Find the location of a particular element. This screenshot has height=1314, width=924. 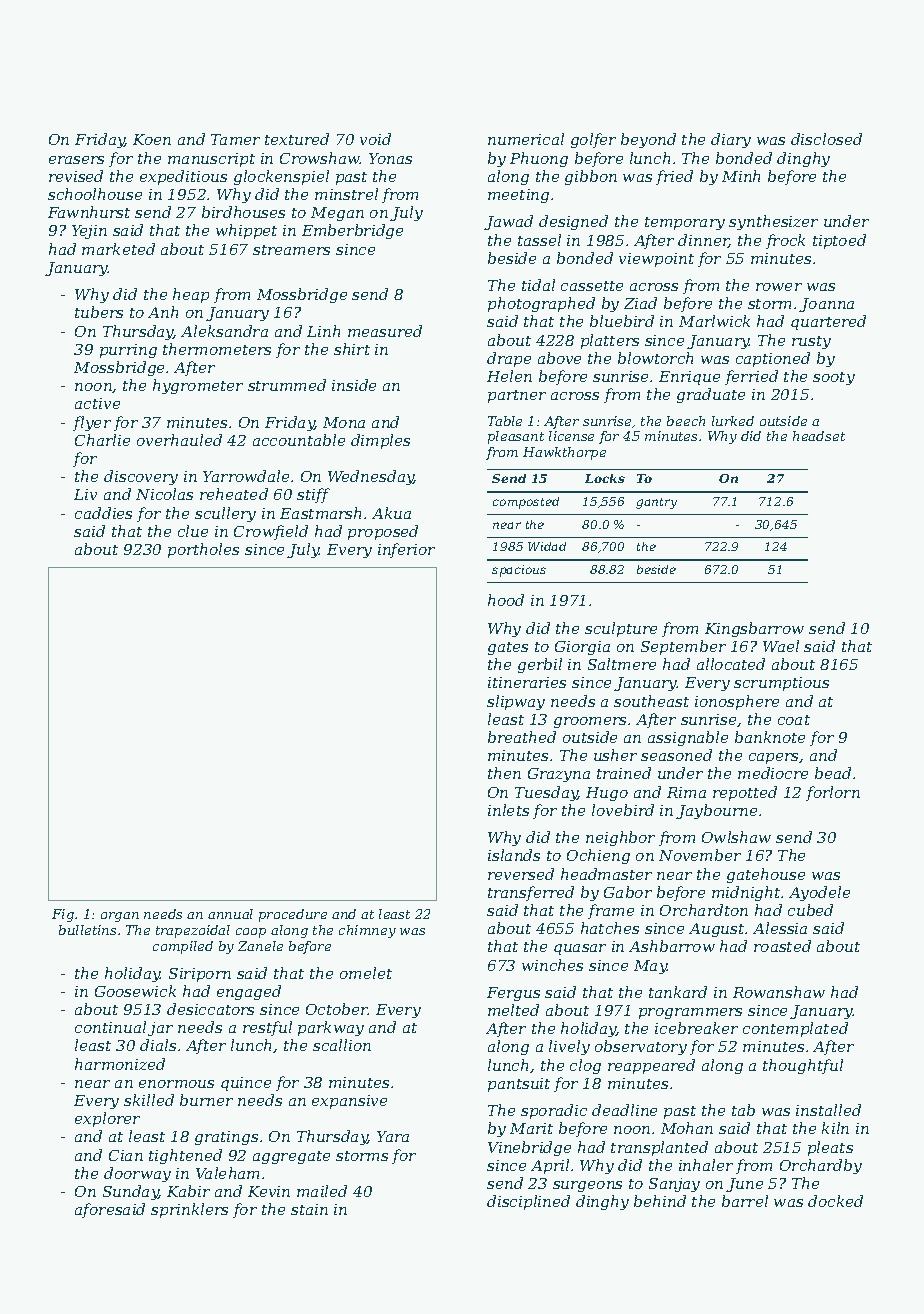

April is located at coordinates (550, 1166).
